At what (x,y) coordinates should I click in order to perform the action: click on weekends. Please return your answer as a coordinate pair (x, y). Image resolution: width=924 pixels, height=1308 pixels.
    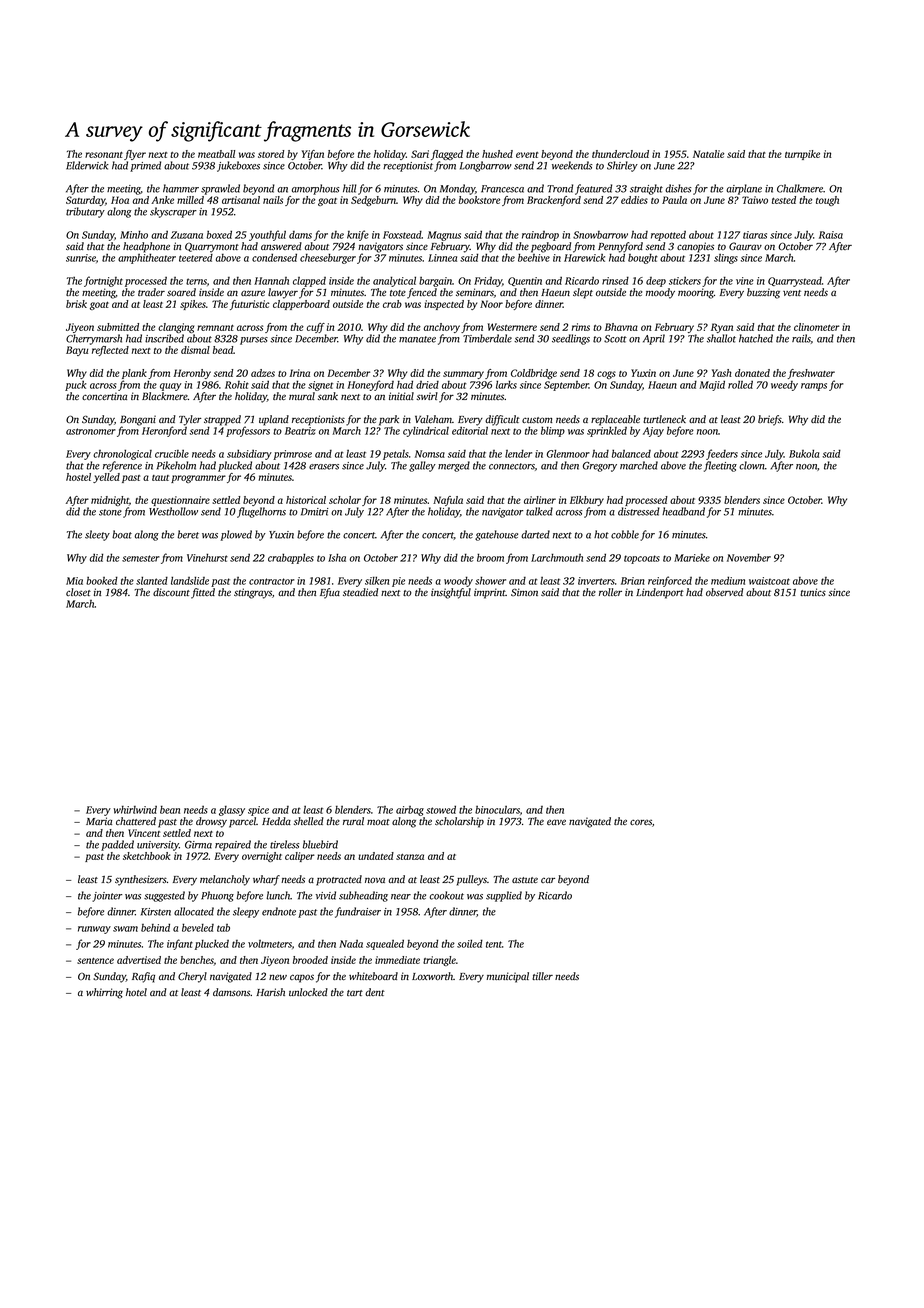
    Looking at the image, I should click on (572, 165).
